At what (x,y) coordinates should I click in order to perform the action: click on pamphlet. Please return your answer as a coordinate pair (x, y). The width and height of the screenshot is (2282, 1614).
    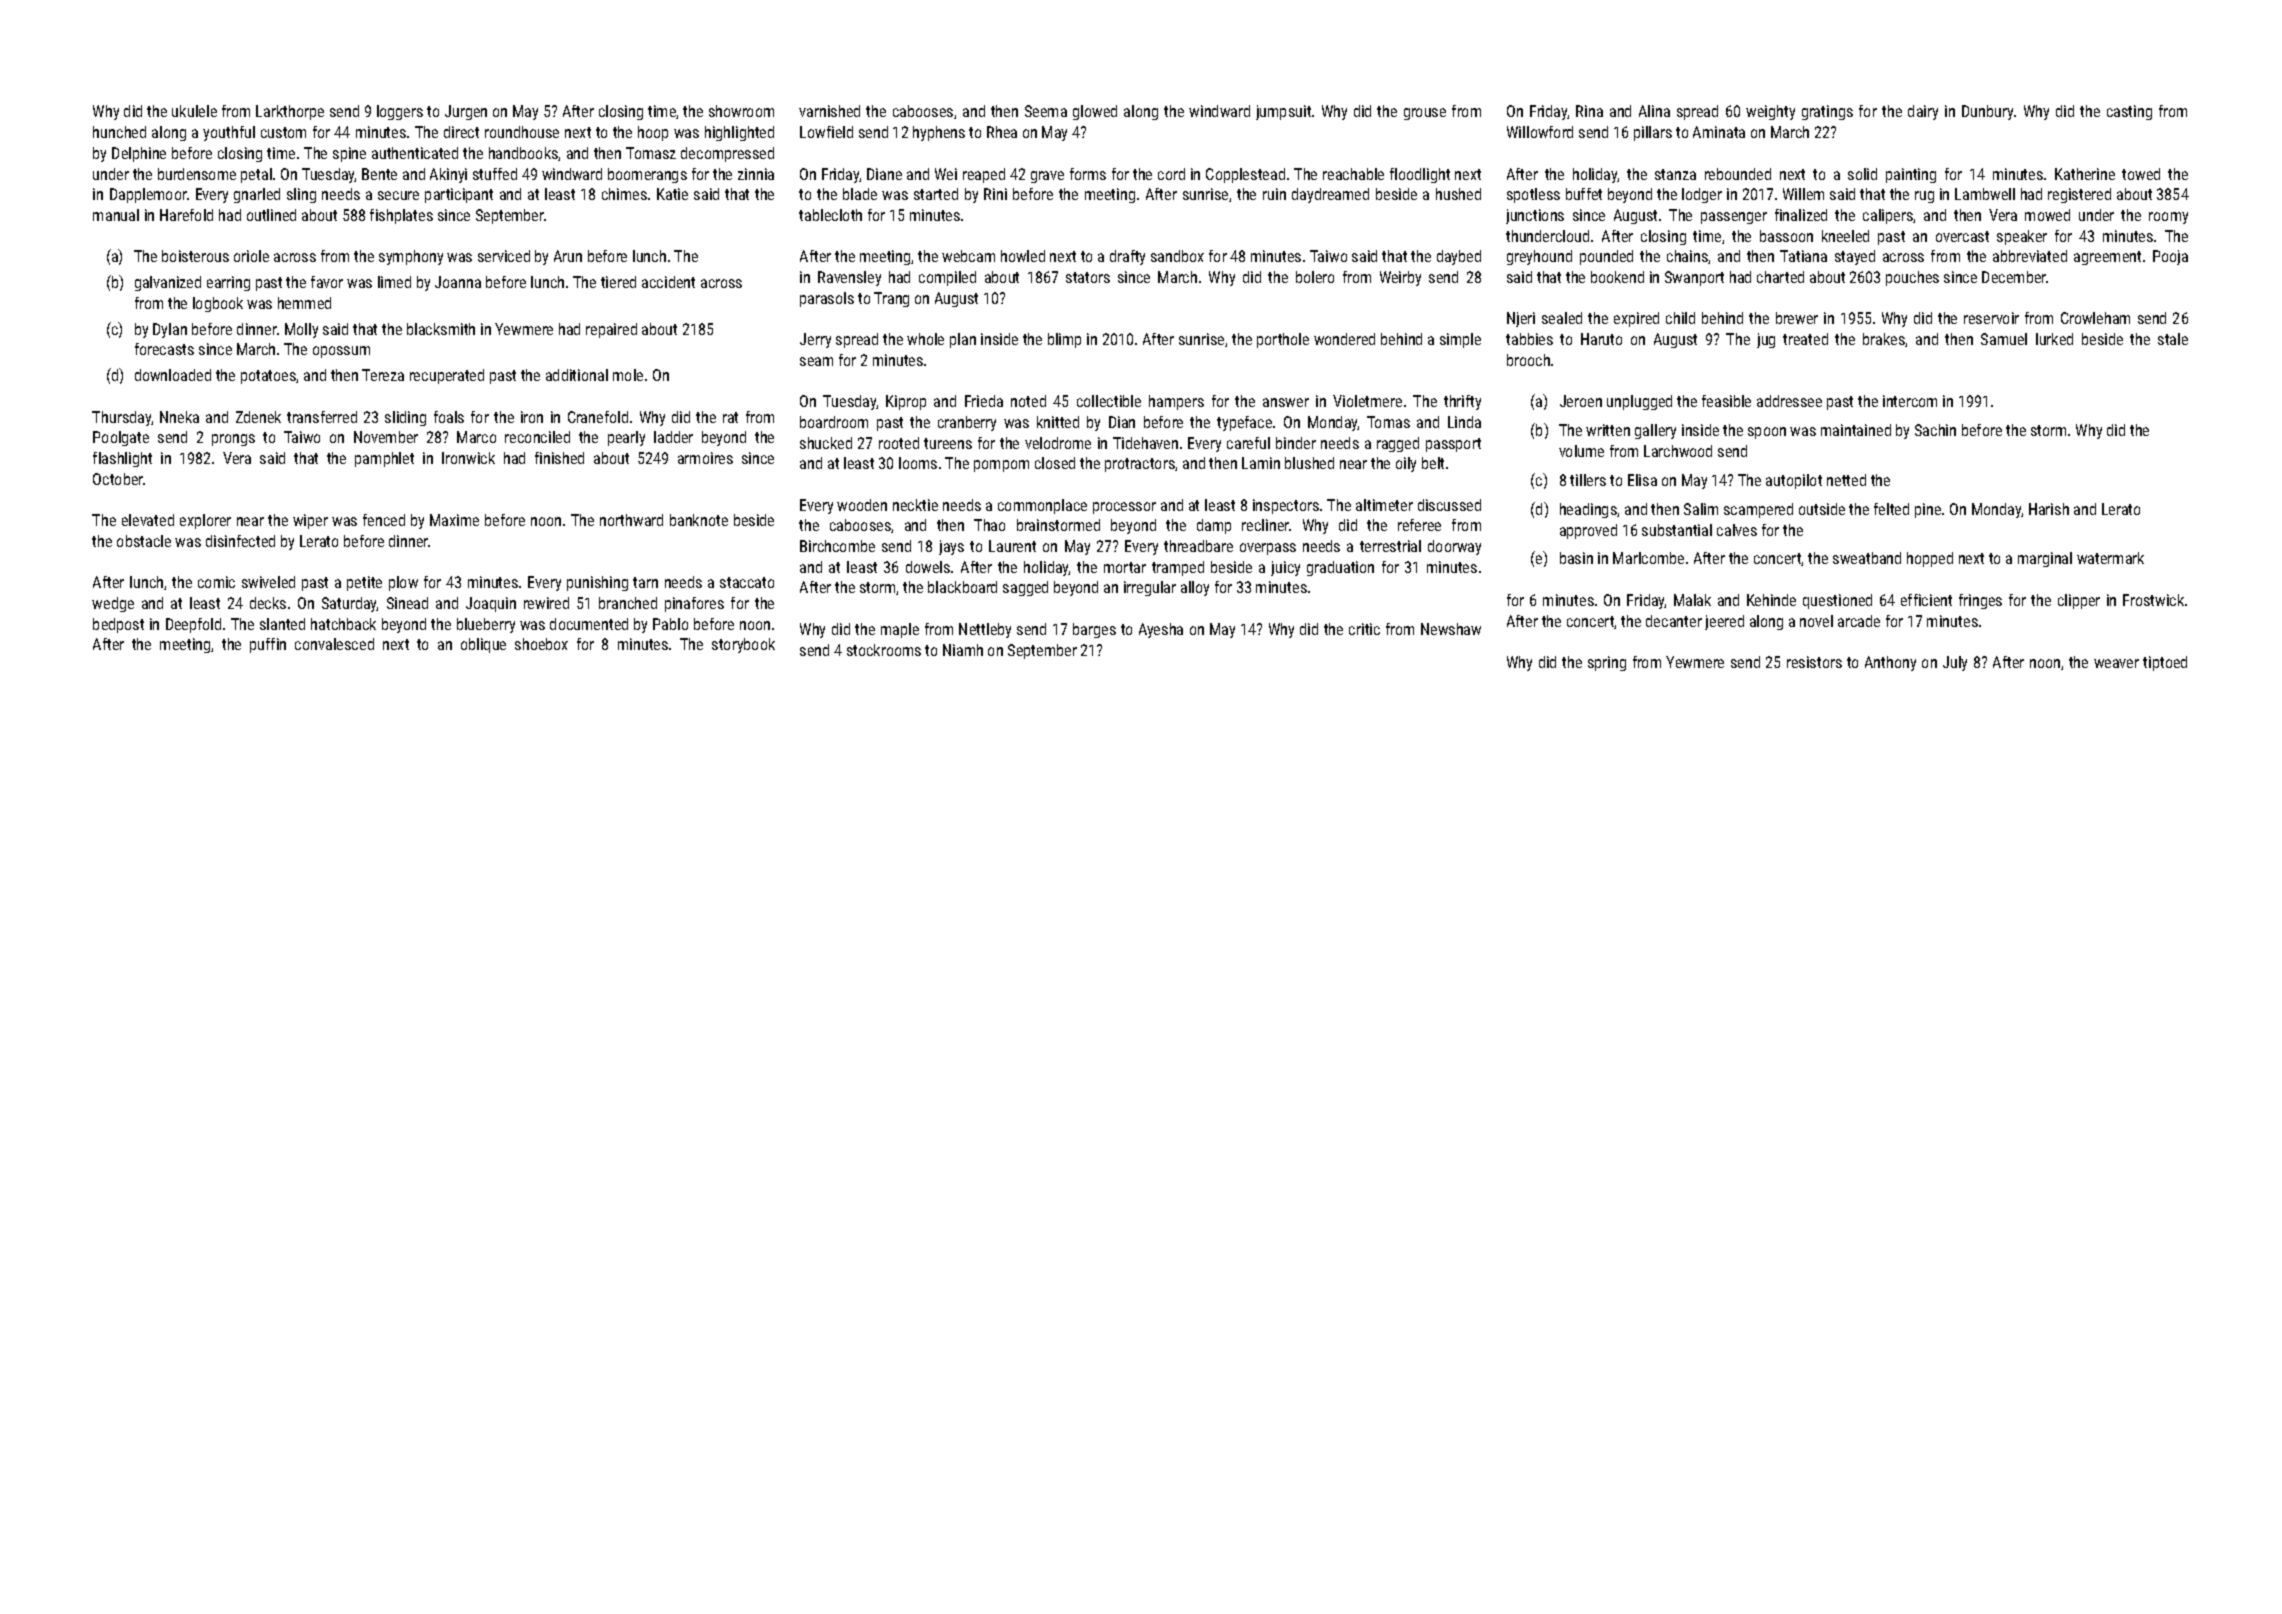
    Looking at the image, I should click on (384, 459).
